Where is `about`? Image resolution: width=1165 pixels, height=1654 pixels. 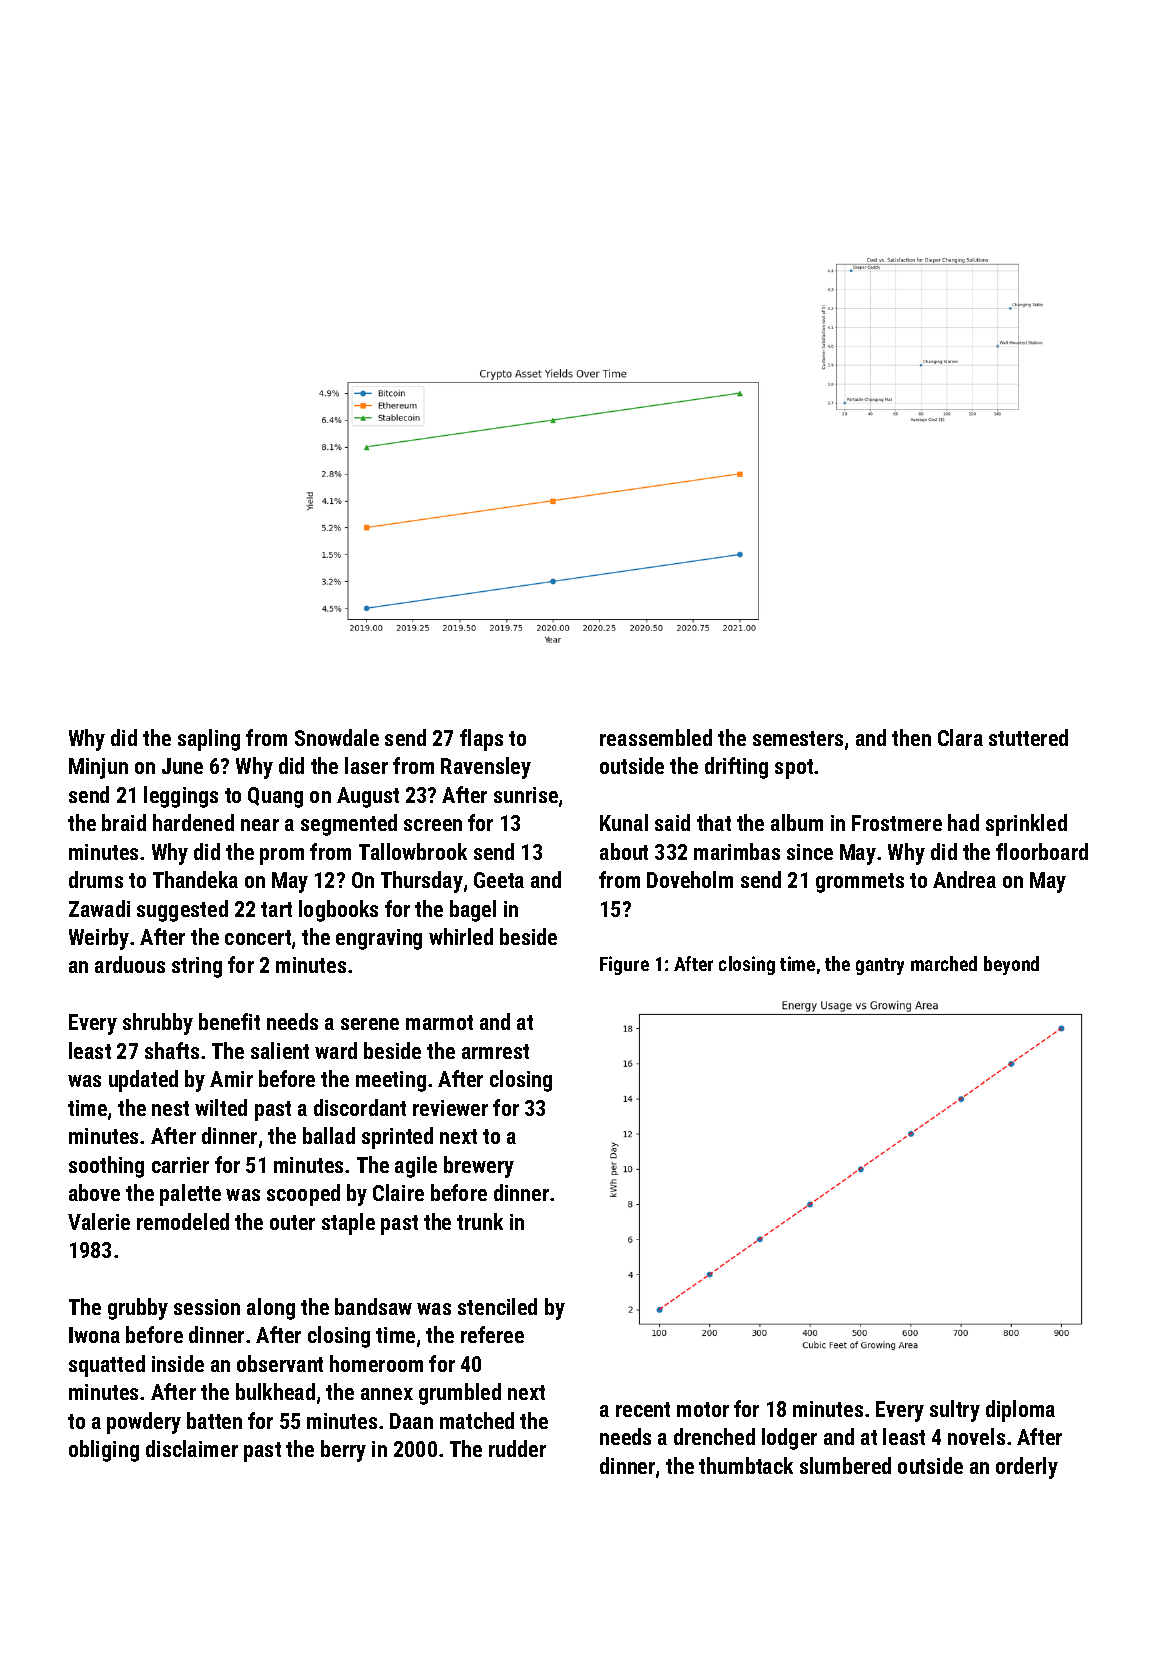 about is located at coordinates (624, 851).
